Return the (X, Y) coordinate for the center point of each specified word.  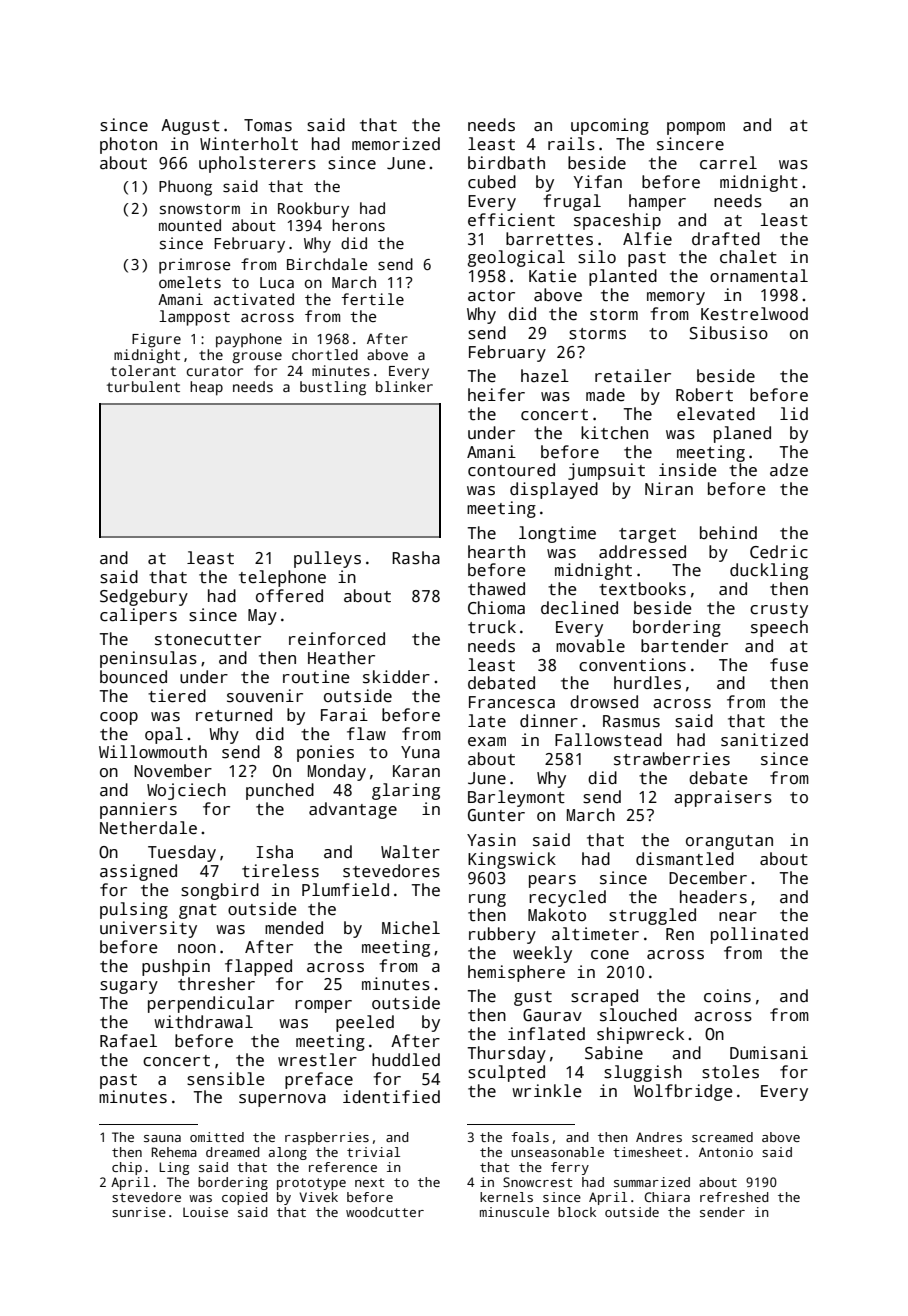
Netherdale (148, 828)
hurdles (647, 683)
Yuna (420, 752)
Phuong (185, 188)
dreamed (233, 1152)
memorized (396, 144)
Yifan (598, 182)
